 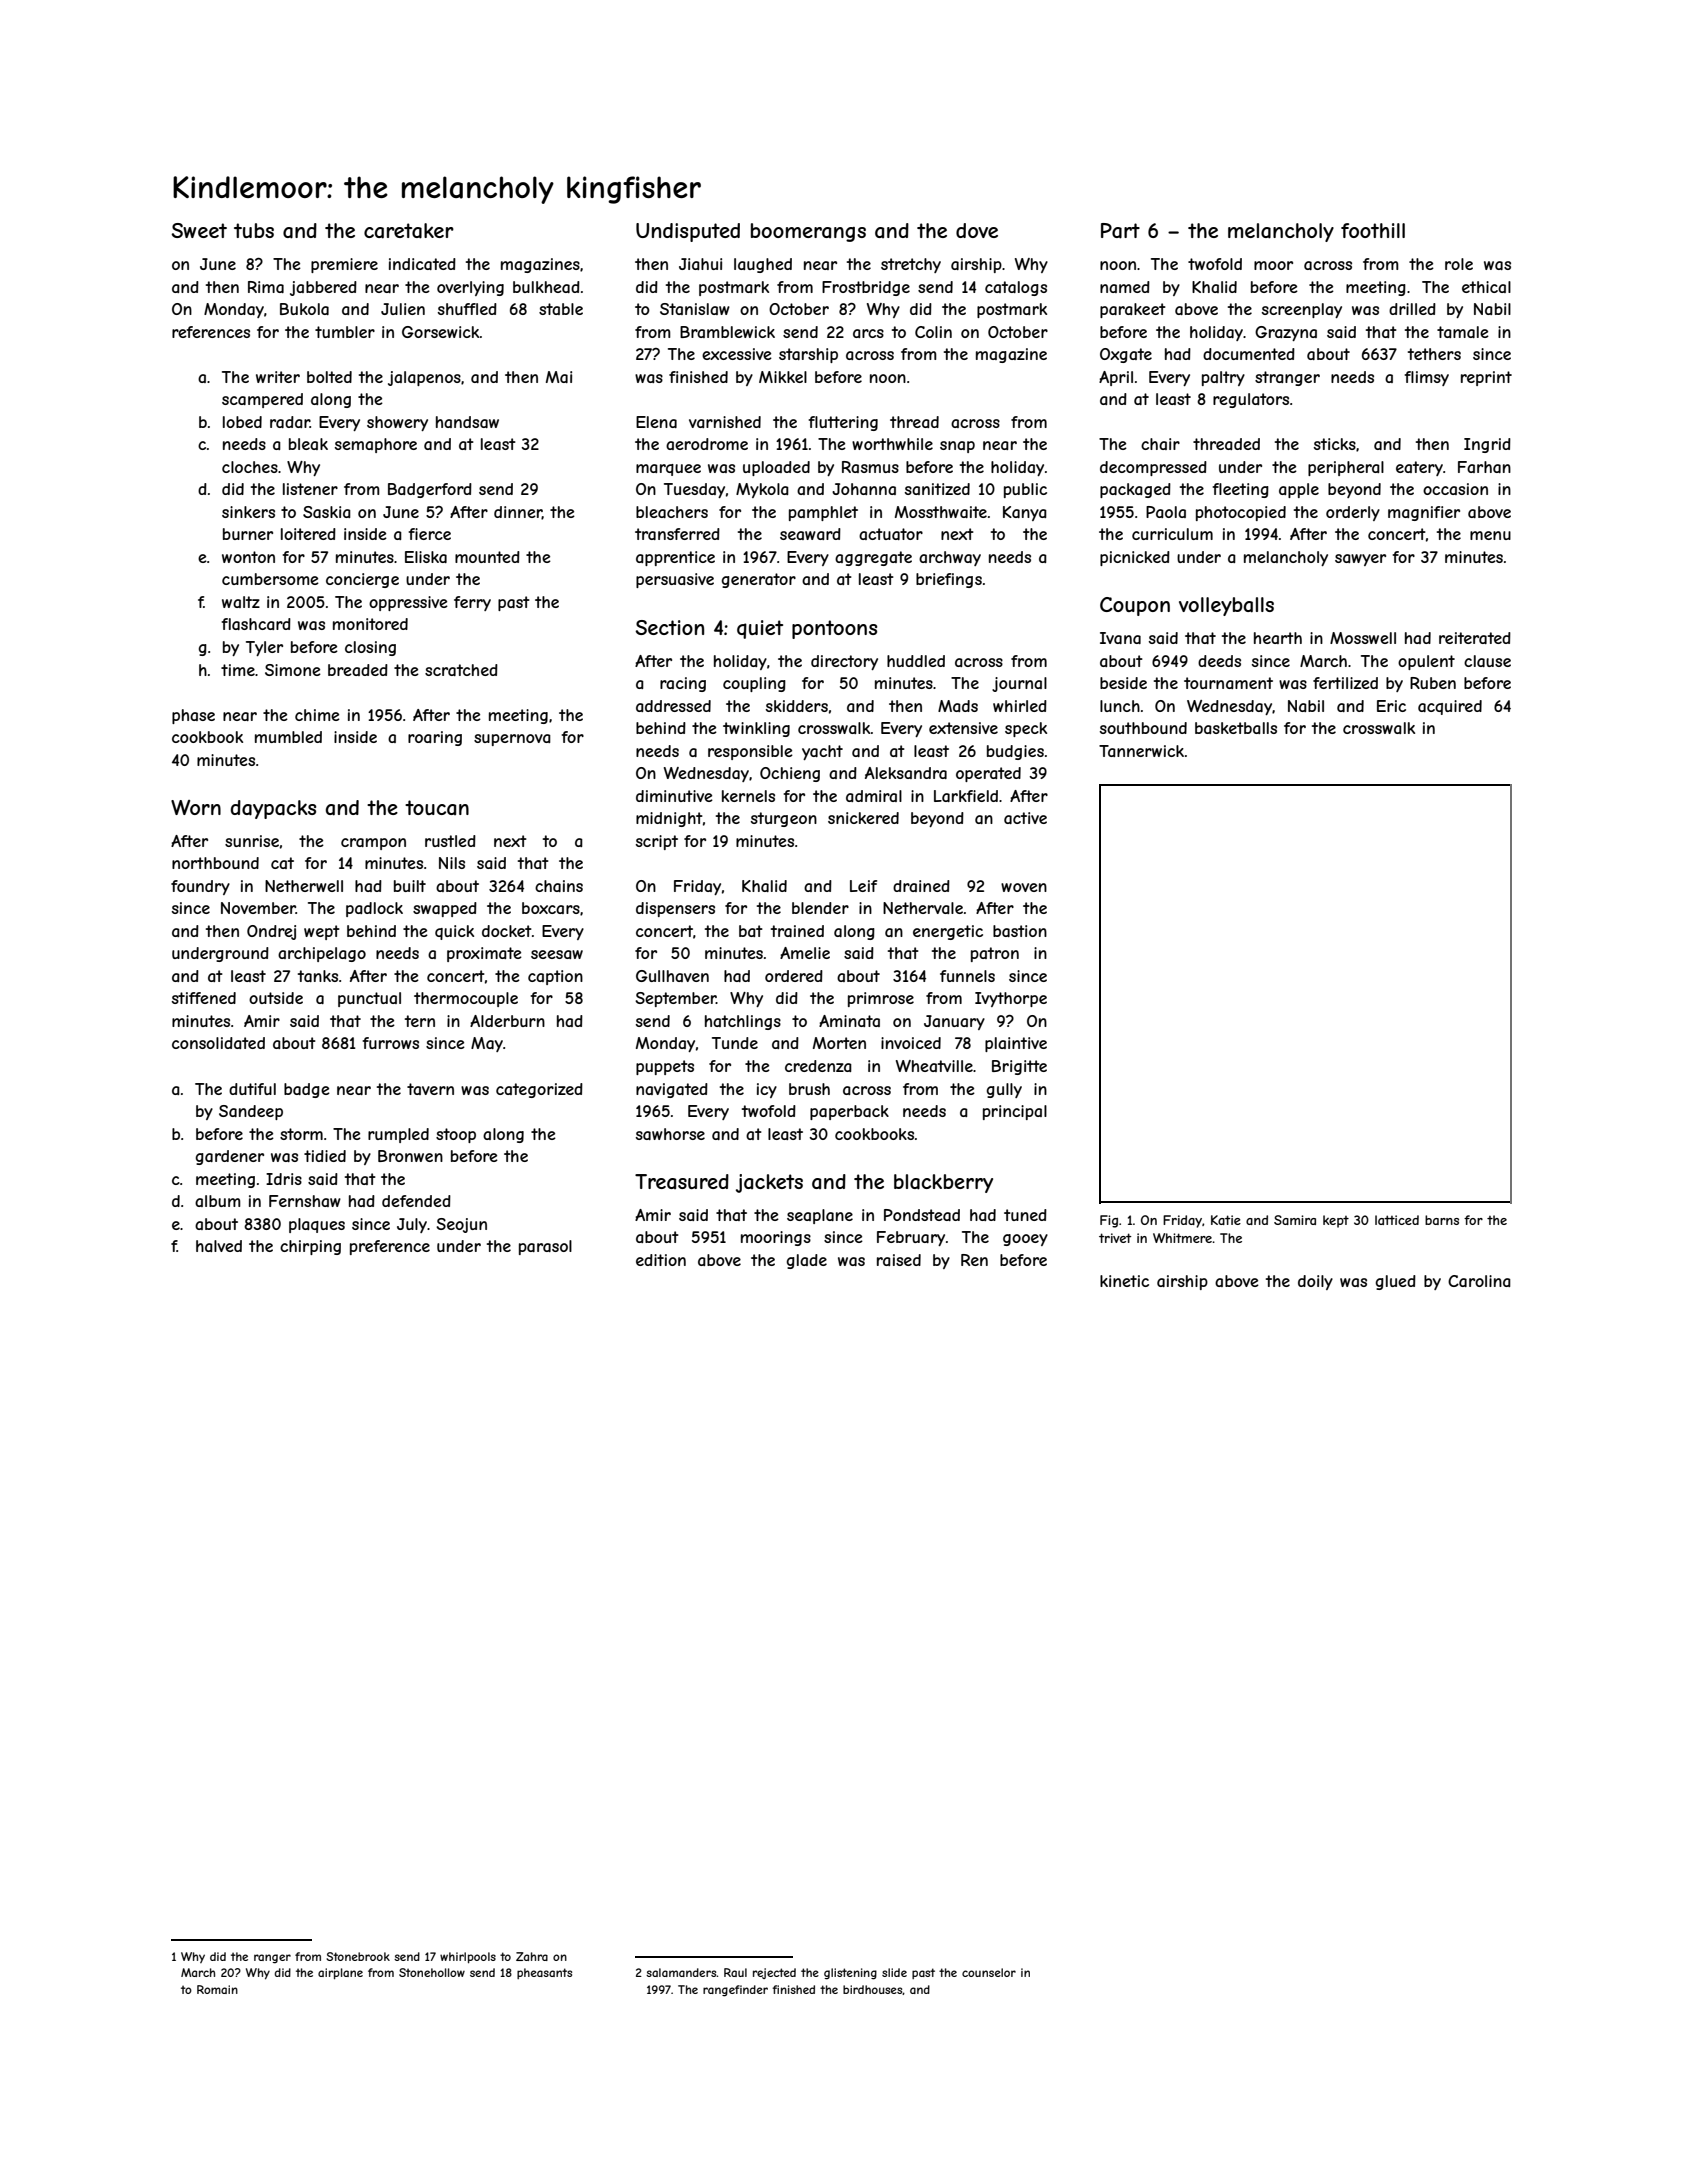 I want to click on seaplane, so click(x=820, y=1216).
